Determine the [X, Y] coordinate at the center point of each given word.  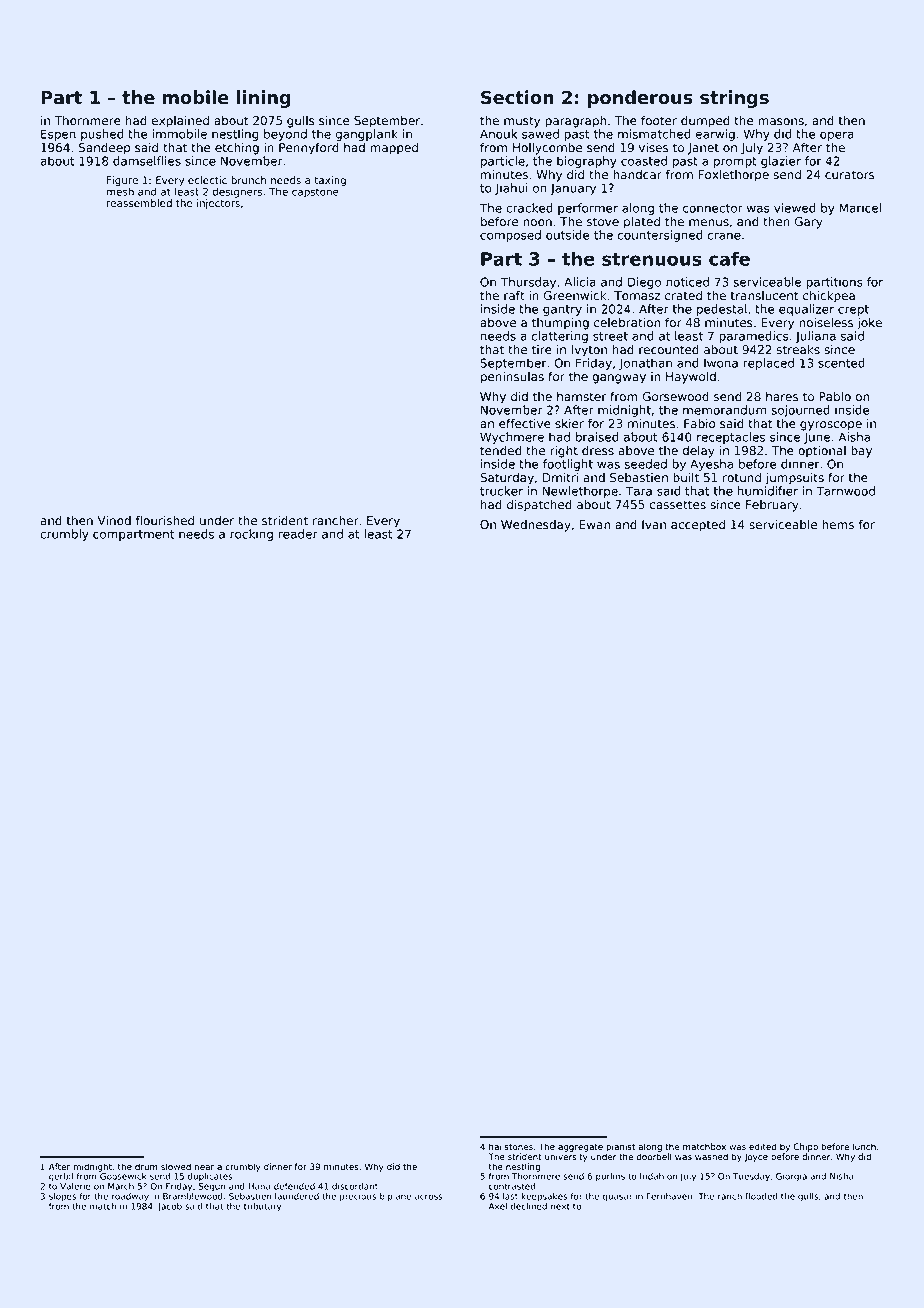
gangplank [367, 135]
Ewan [595, 524]
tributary [263, 1207]
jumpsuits [795, 479]
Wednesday [536, 526]
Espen [58, 135]
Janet [703, 149]
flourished [165, 520]
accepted [698, 526]
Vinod [114, 521]
